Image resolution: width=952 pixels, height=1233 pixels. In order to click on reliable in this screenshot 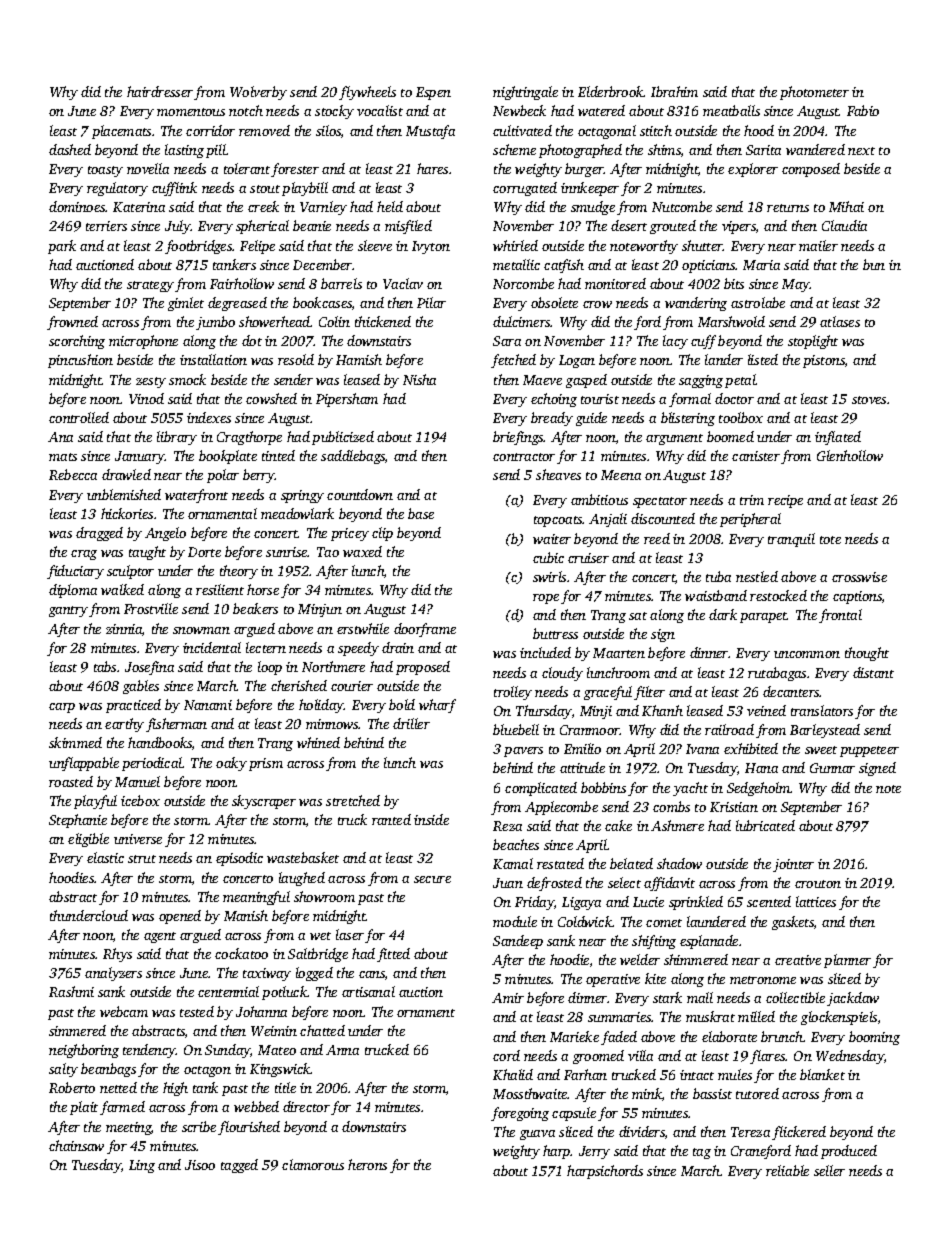, I will do `click(787, 1170)`.
